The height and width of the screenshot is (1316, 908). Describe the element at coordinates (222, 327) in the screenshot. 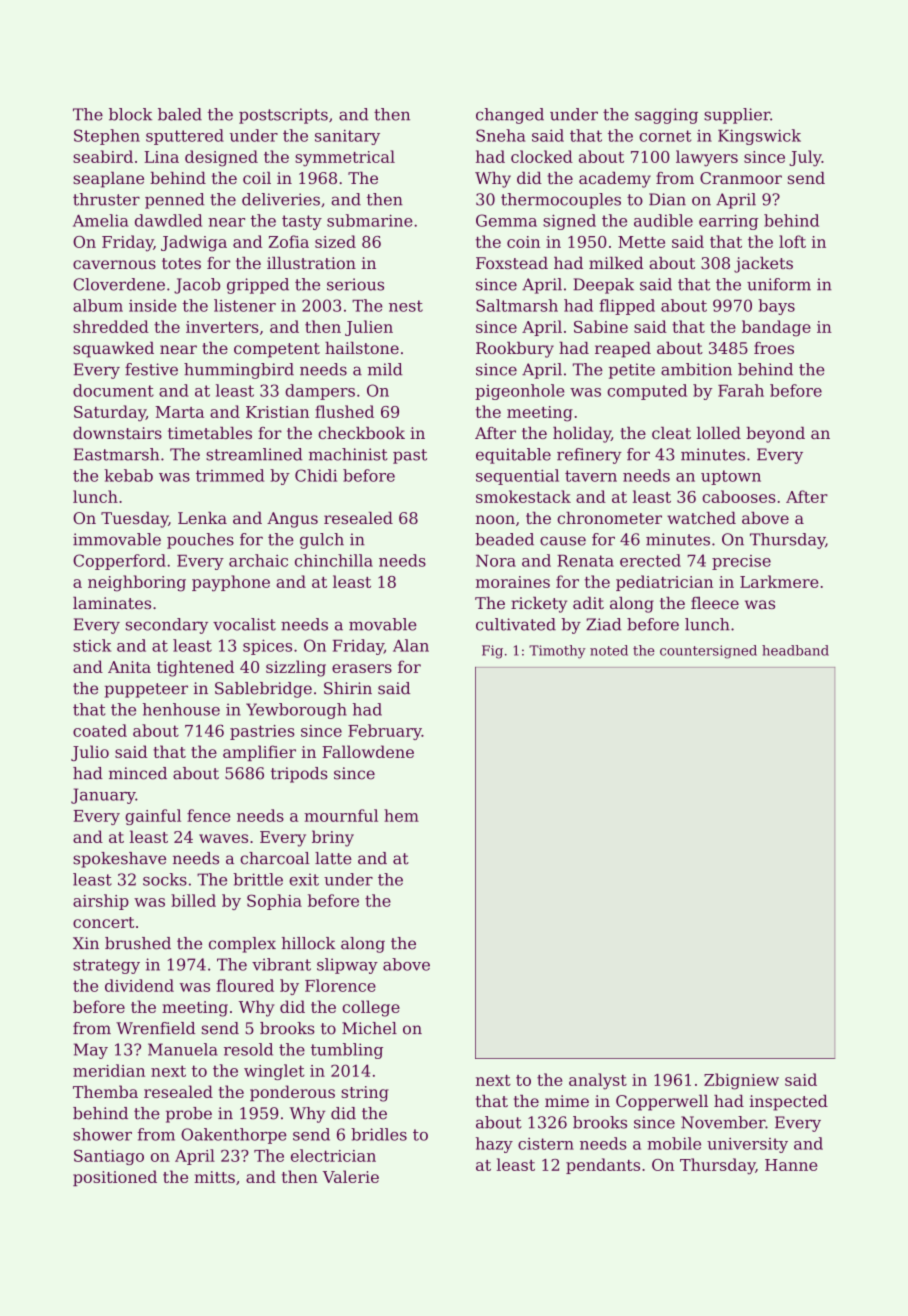

I see `inverters` at that location.
